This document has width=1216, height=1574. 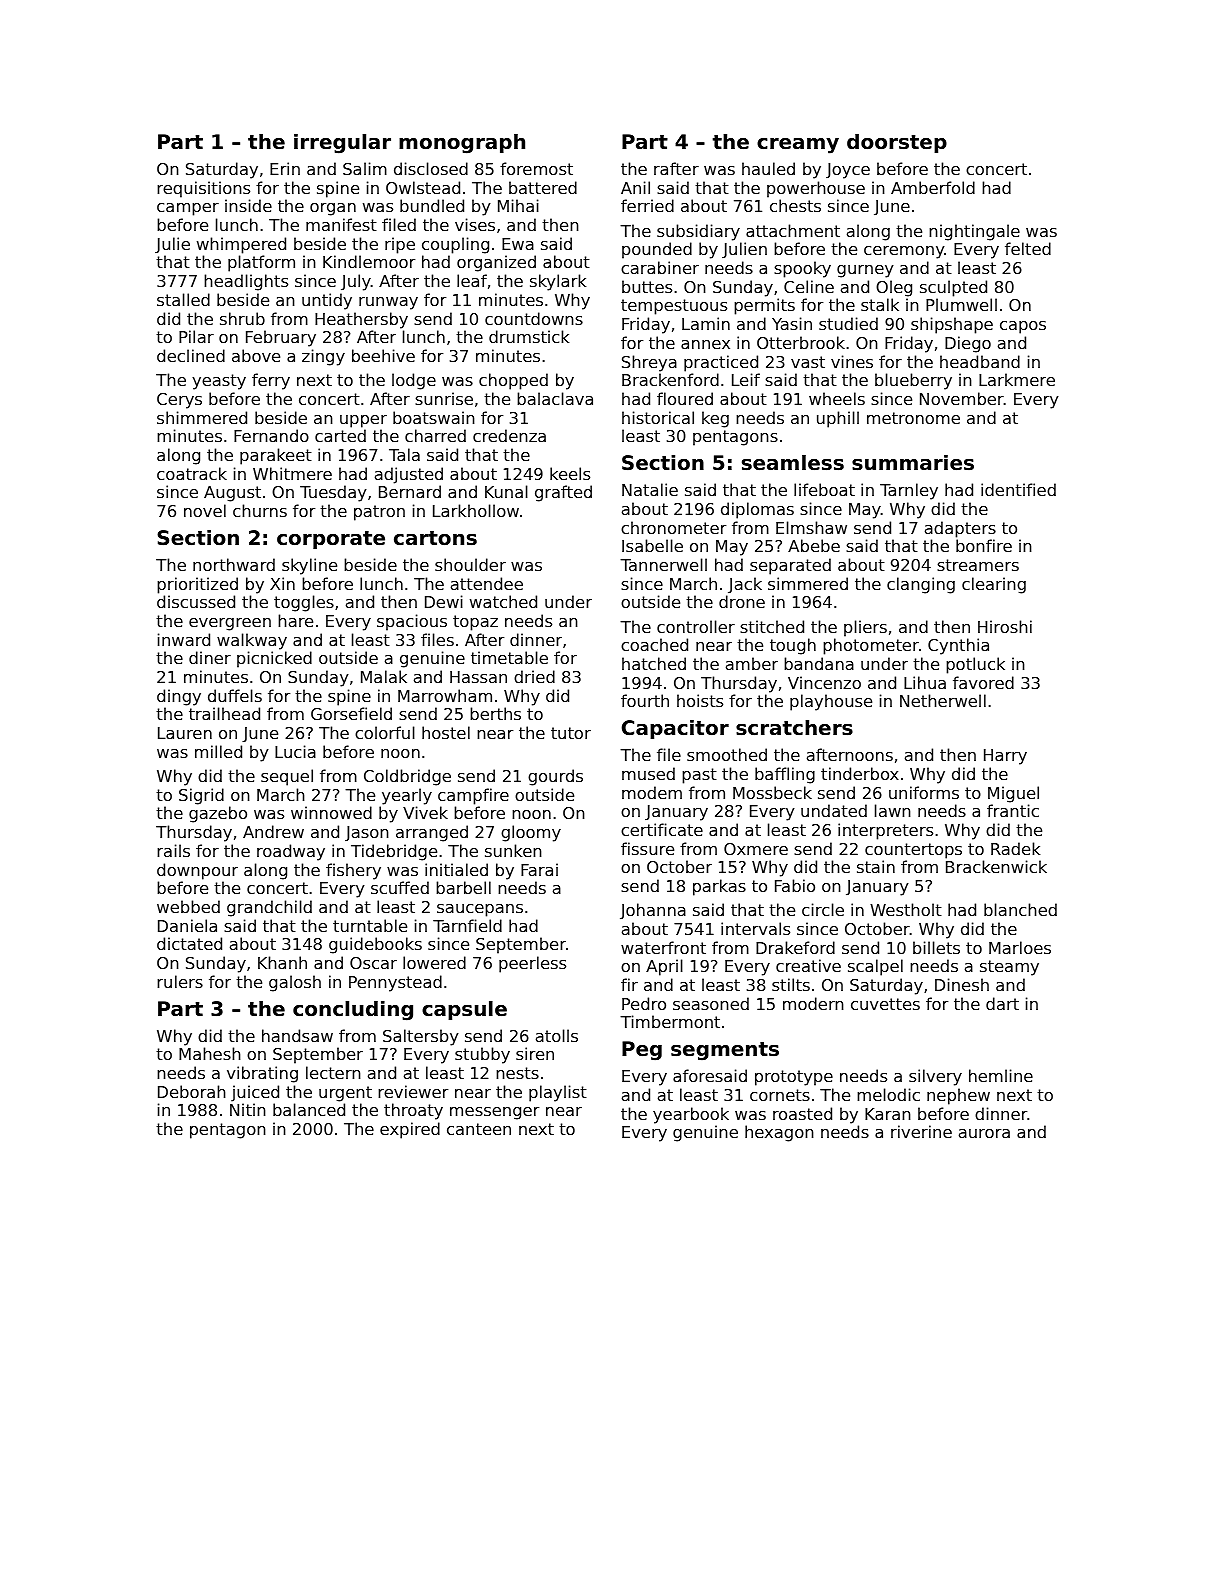 What do you see at coordinates (823, 909) in the document?
I see `circle` at bounding box center [823, 909].
